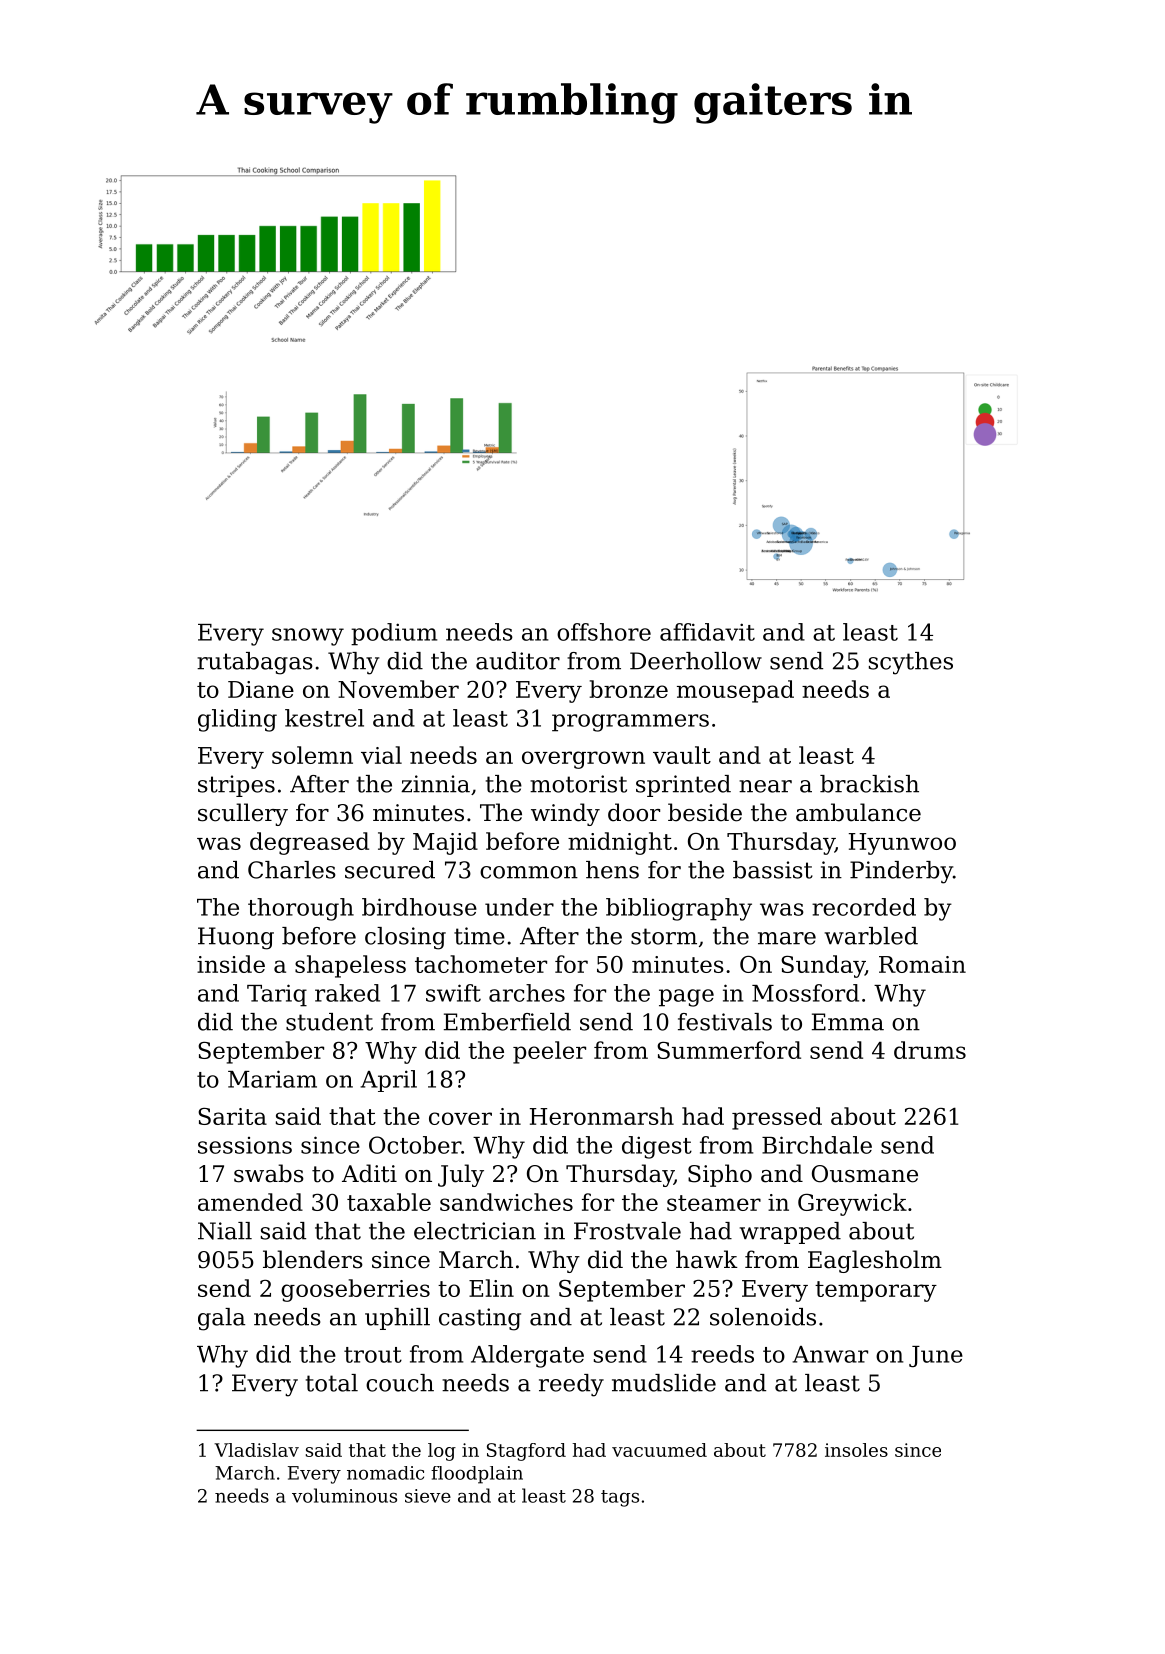 The height and width of the page is (1654, 1165). Describe the element at coordinates (911, 663) in the page. I see `scythes` at that location.
